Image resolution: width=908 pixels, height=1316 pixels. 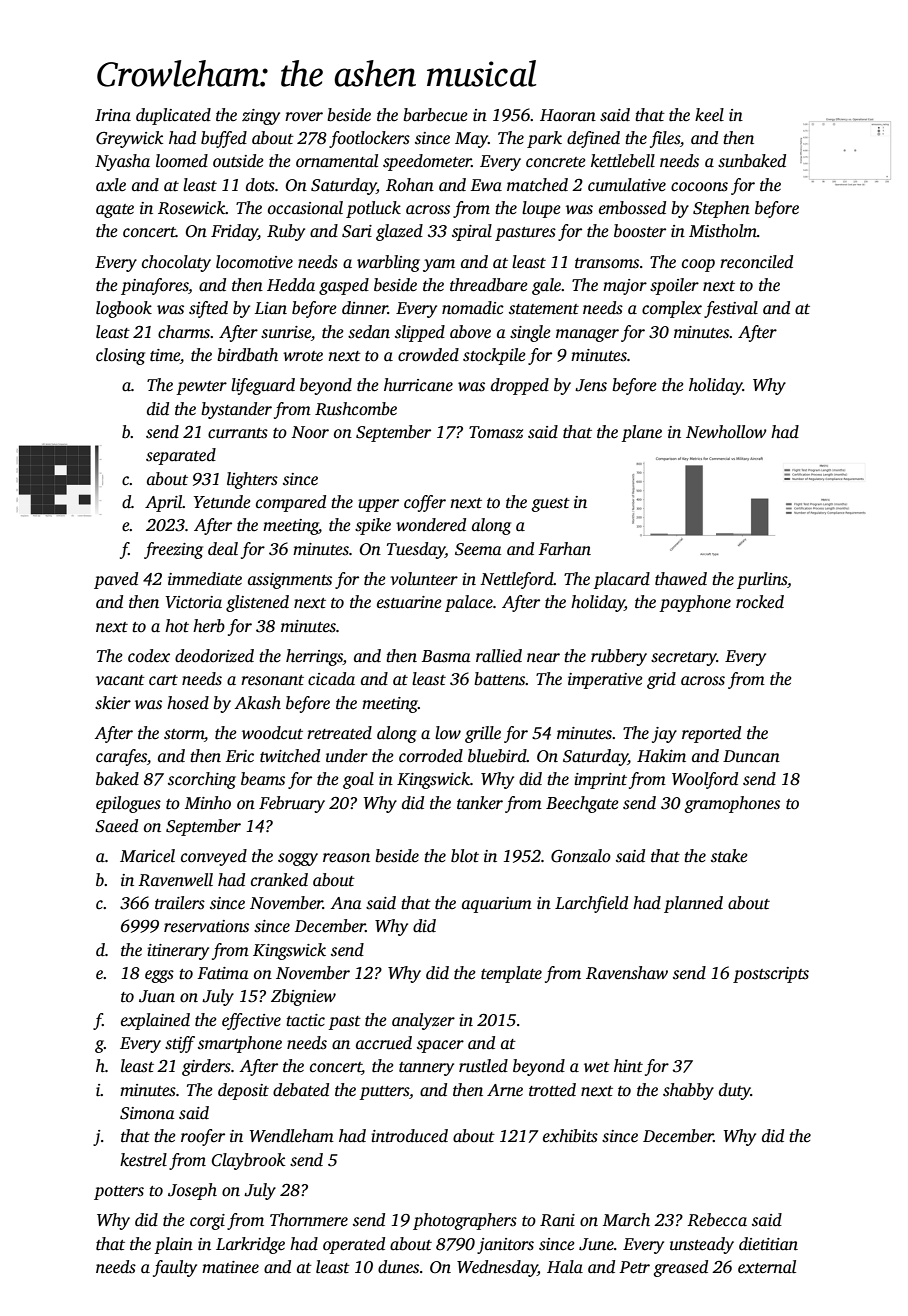 I want to click on spike, so click(x=373, y=526).
